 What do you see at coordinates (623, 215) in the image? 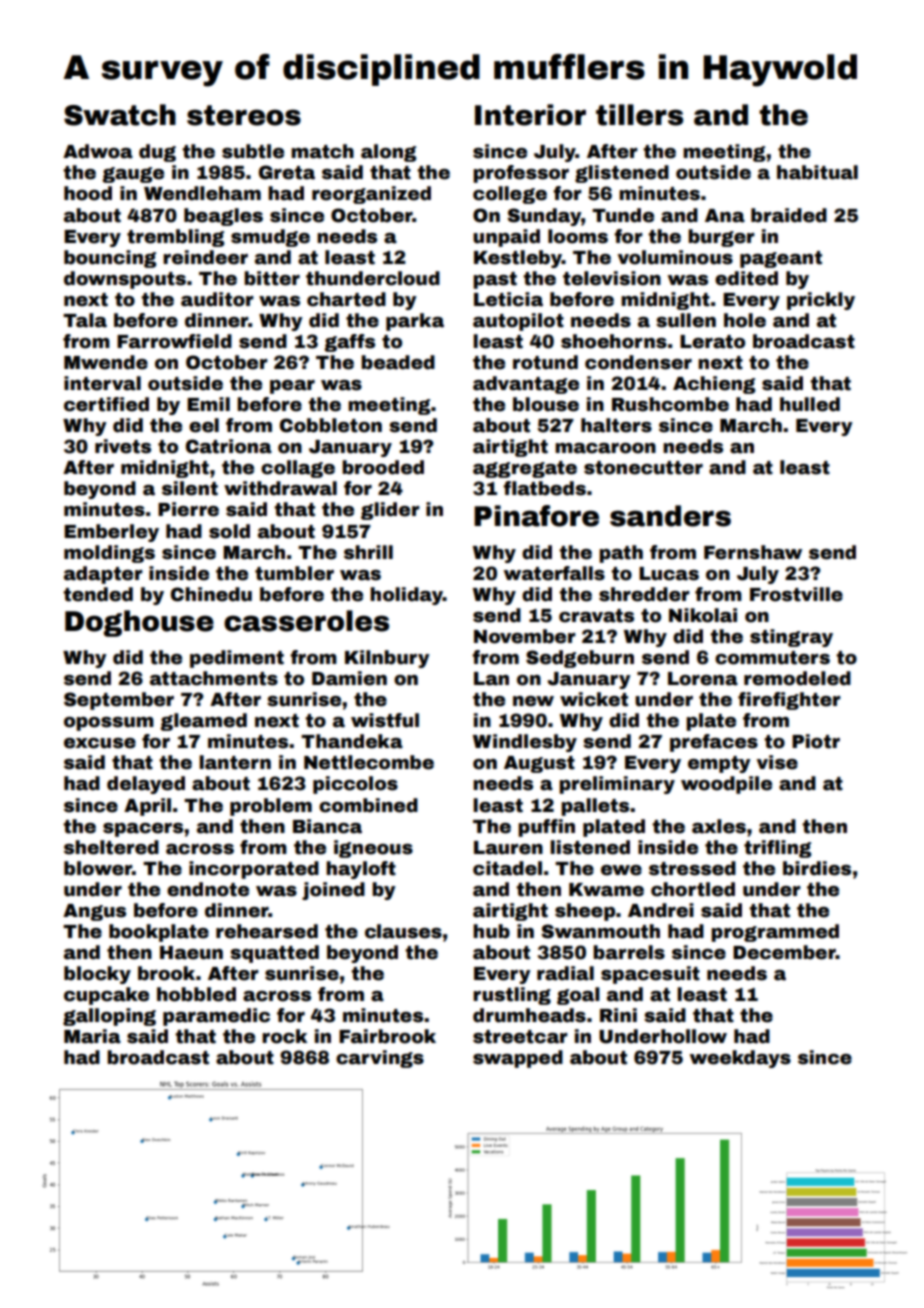
I see `Tunde` at bounding box center [623, 215].
